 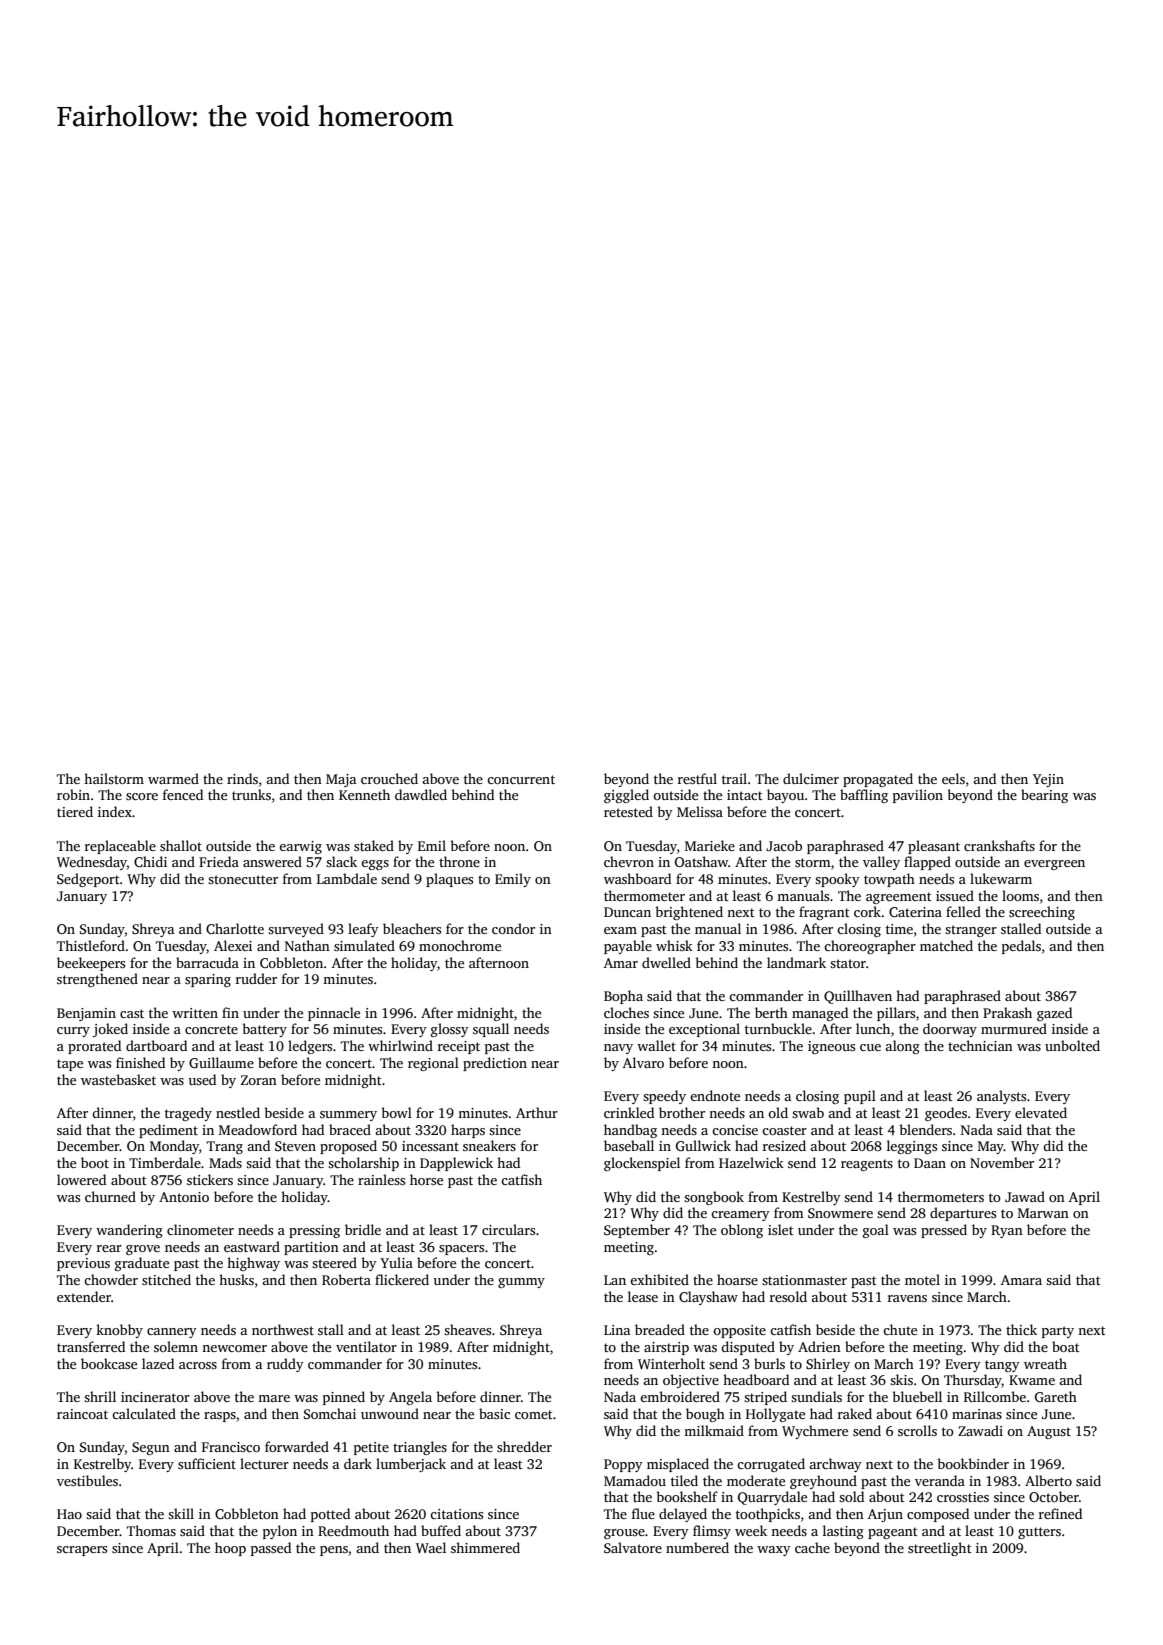 What do you see at coordinates (1048, 780) in the page?
I see `Yejin` at bounding box center [1048, 780].
